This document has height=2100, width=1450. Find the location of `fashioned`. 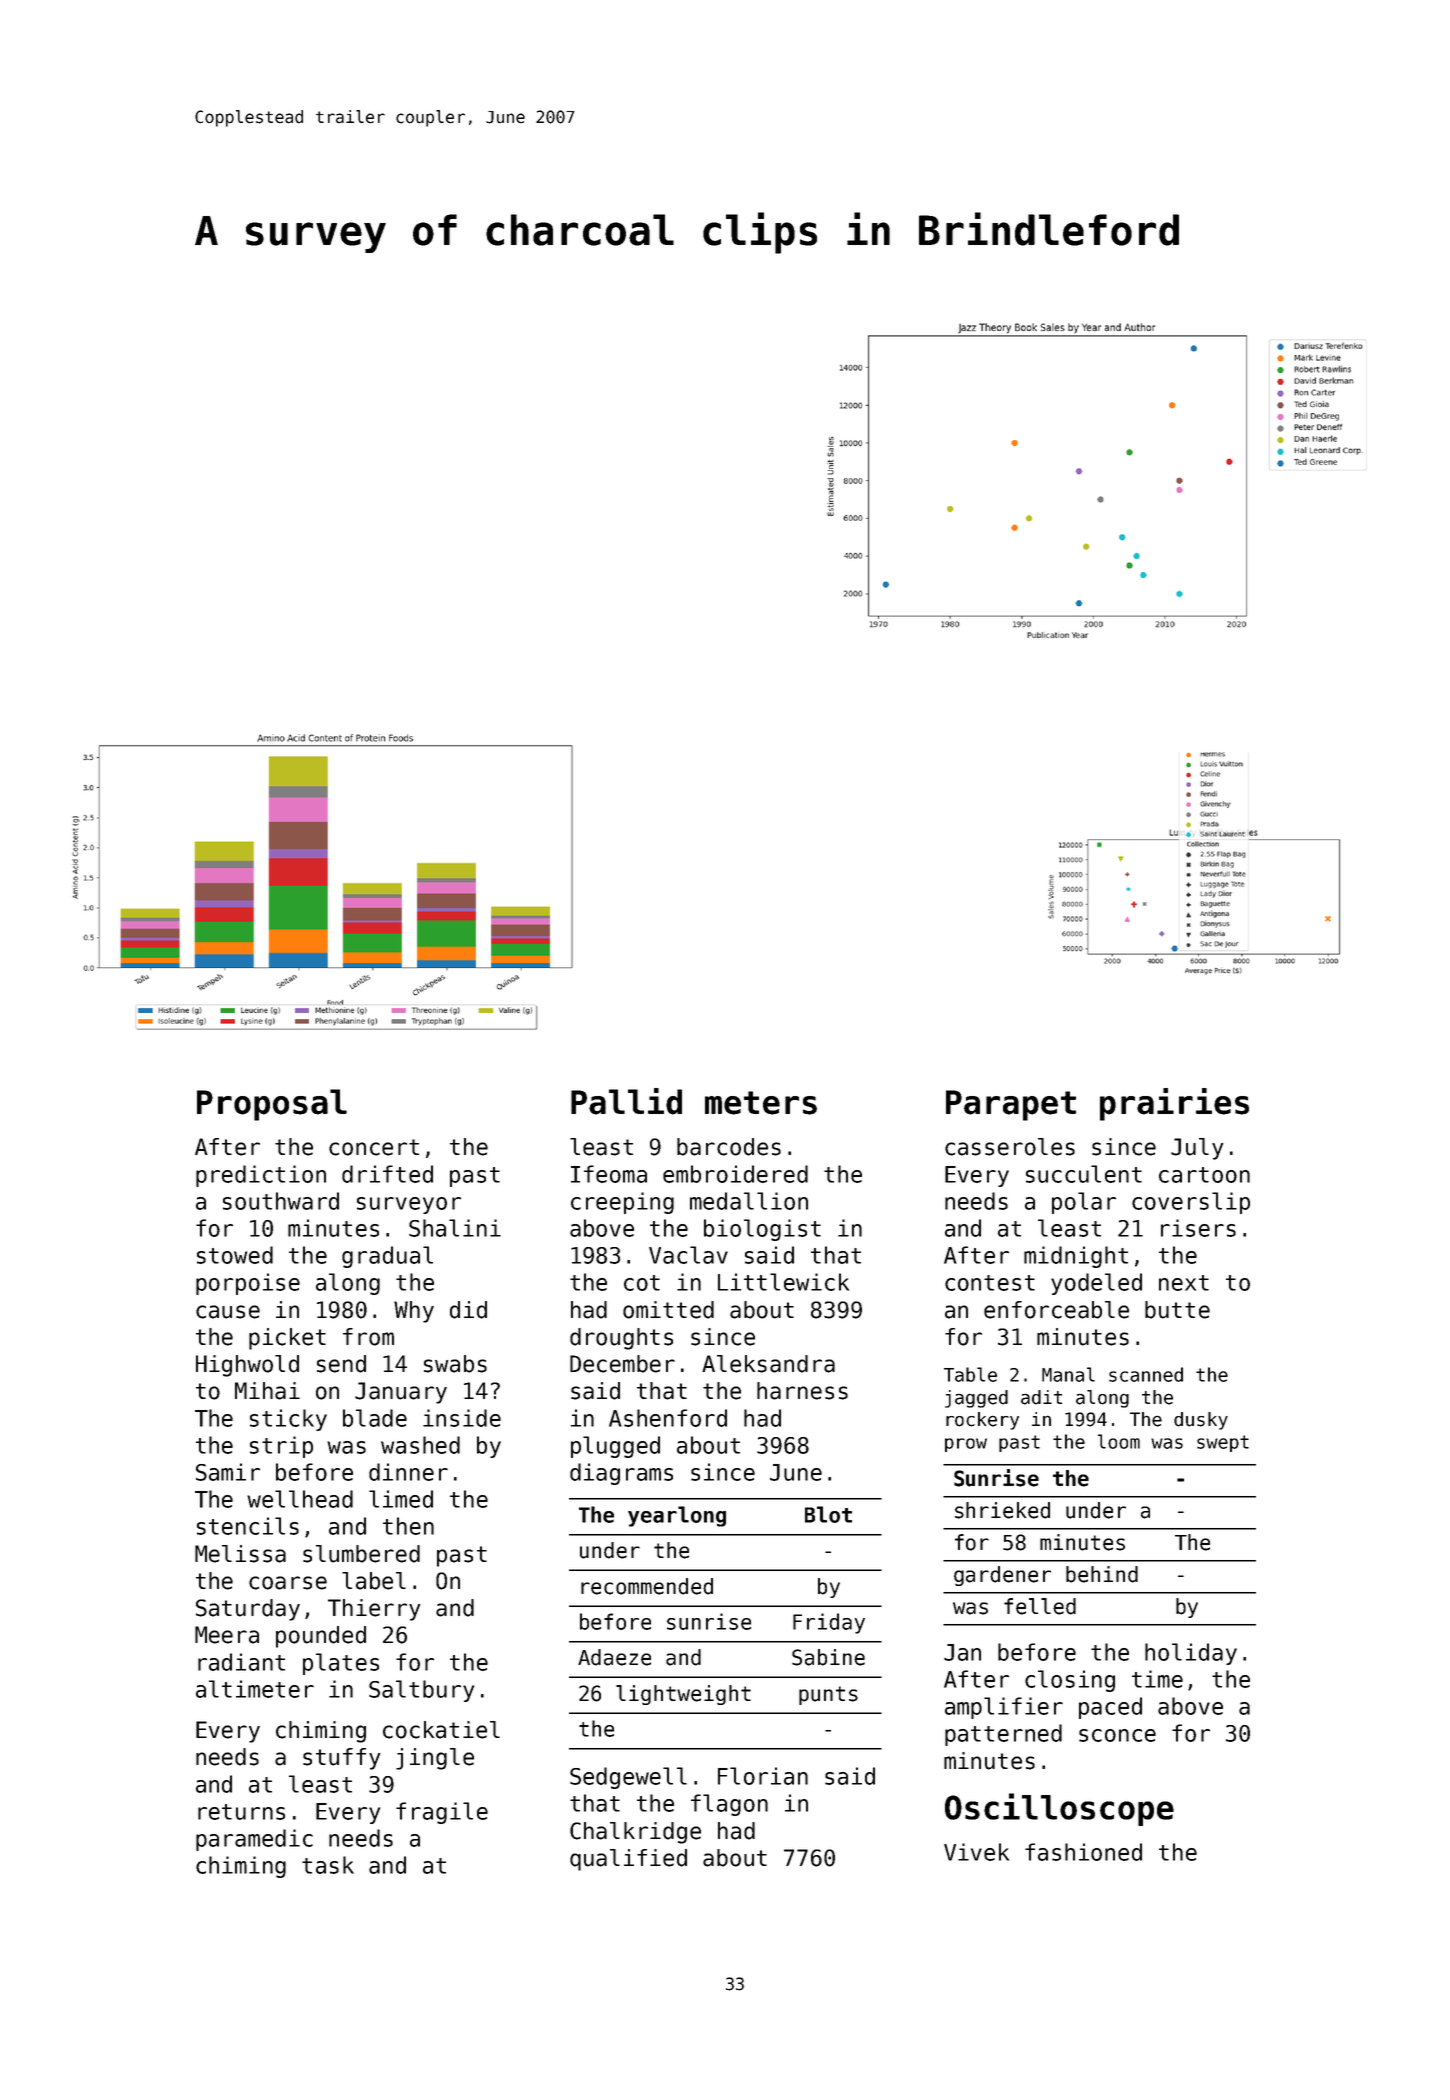

fashioned is located at coordinates (1083, 1852).
